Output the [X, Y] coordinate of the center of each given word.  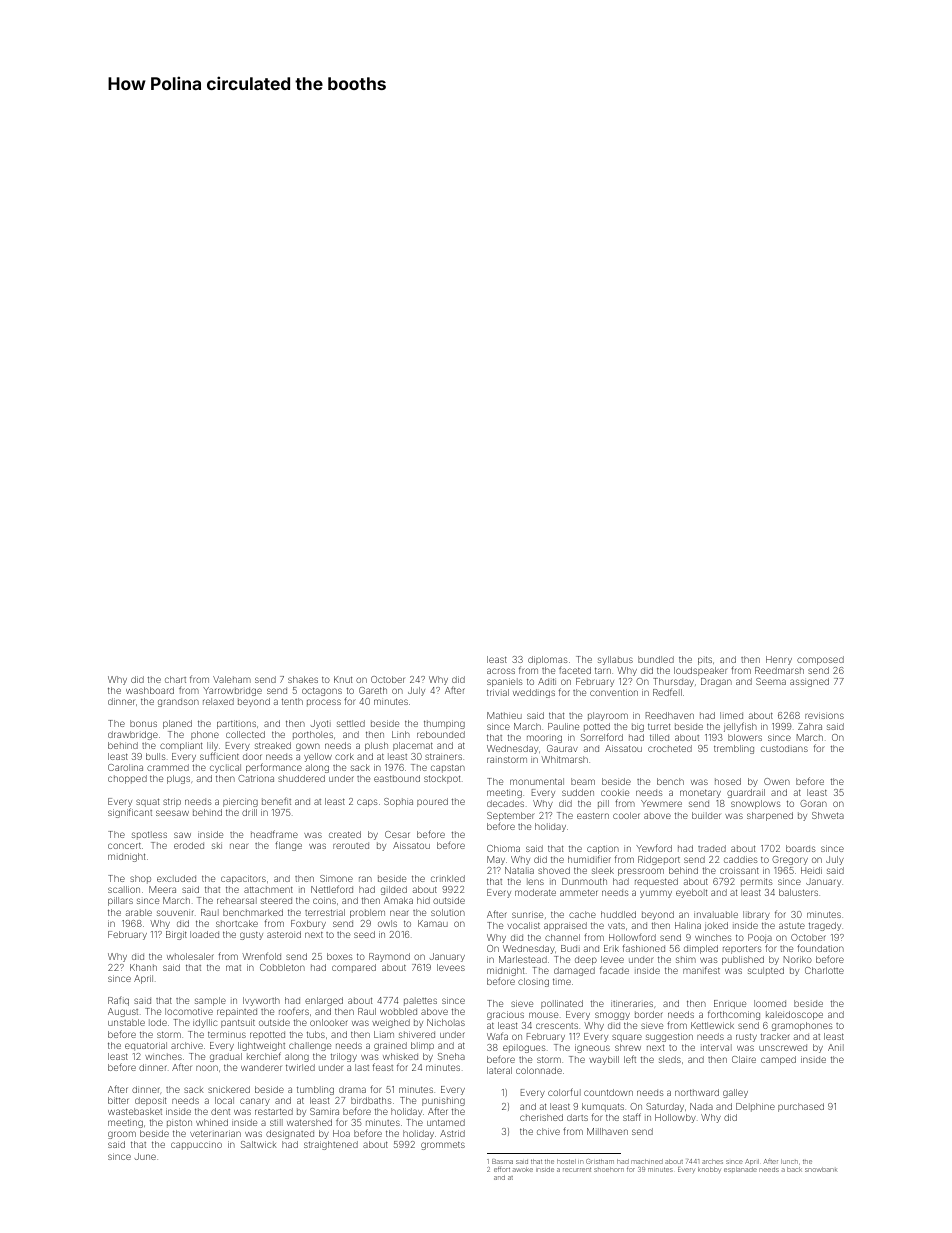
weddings [534, 693]
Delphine [755, 1107]
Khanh [143, 967]
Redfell [667, 692]
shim [686, 959]
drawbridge [133, 735]
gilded [394, 890]
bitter [118, 1100]
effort [502, 1169]
